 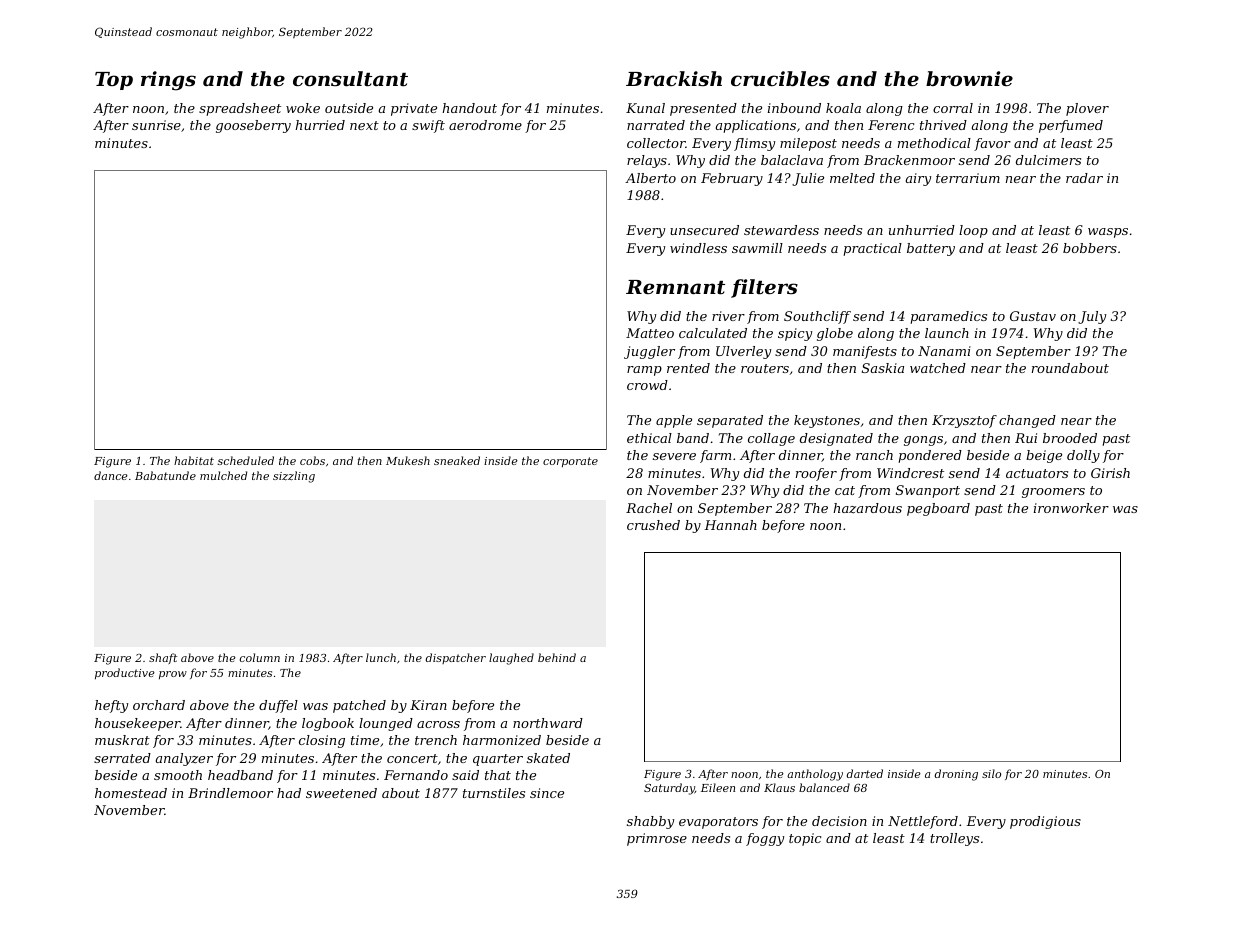 What do you see at coordinates (969, 78) in the page?
I see `brownie` at bounding box center [969, 78].
